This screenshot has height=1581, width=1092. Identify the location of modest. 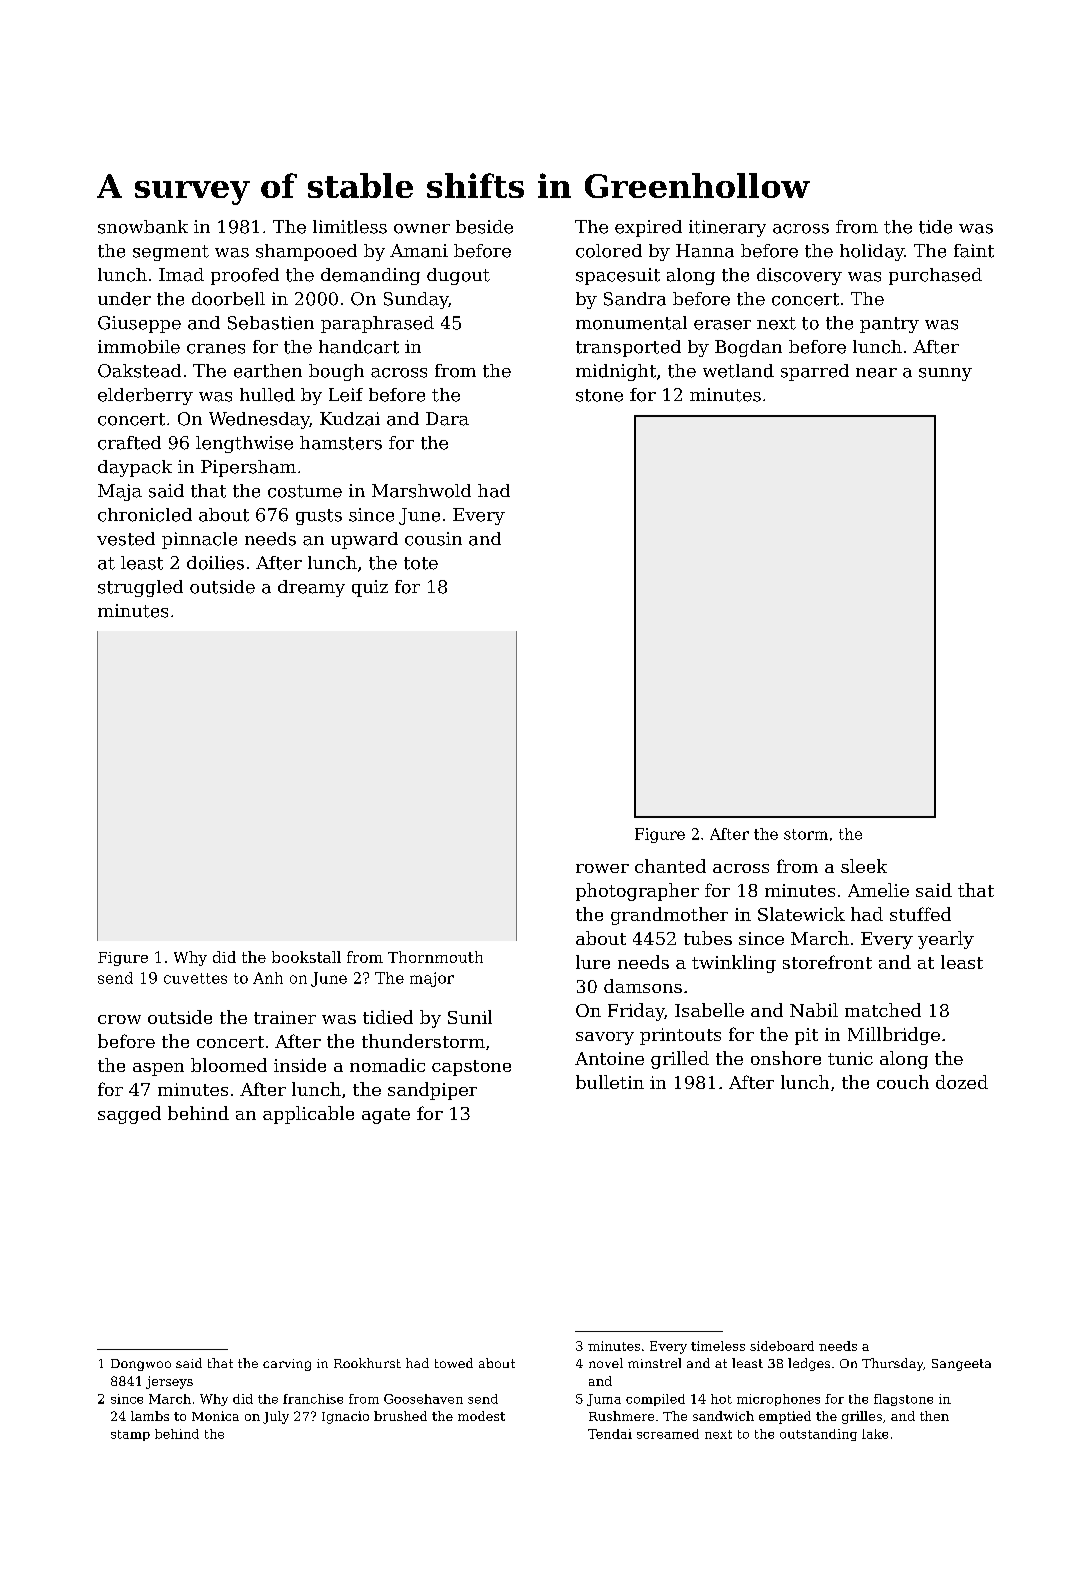
(481, 1416).
